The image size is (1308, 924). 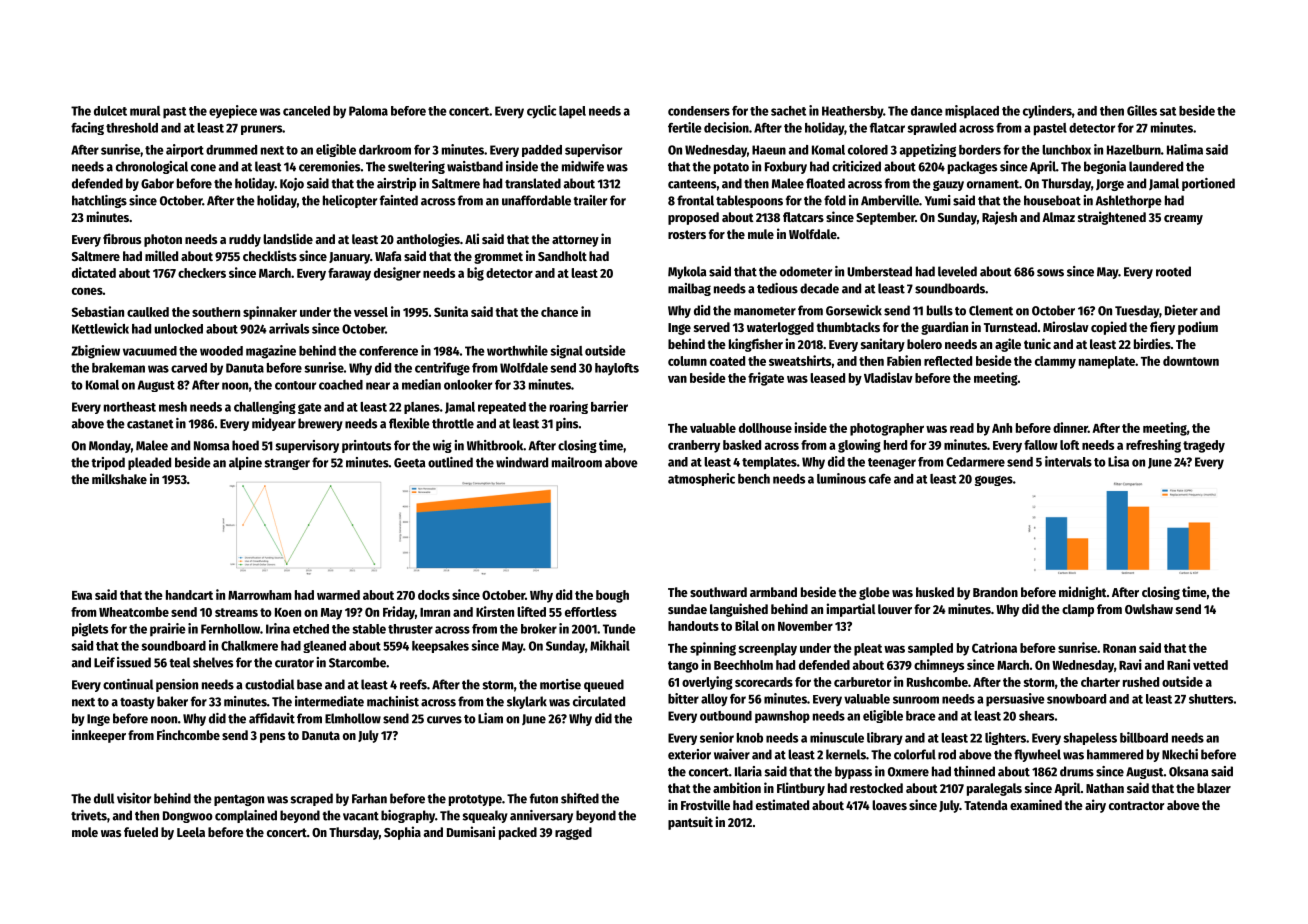 What do you see at coordinates (1070, 427) in the screenshot?
I see `dinner` at bounding box center [1070, 427].
